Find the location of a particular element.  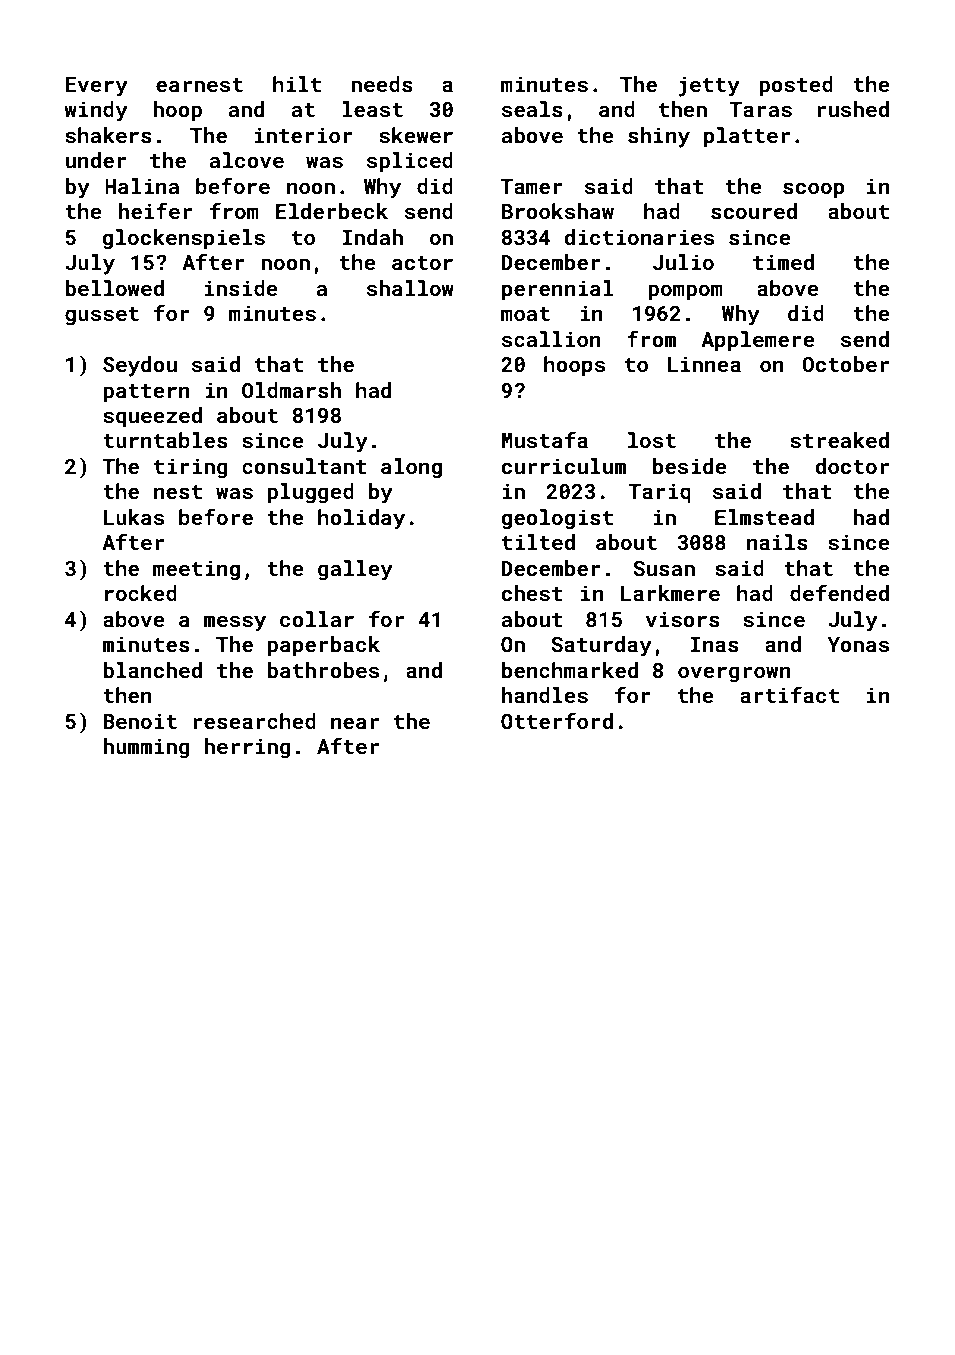

messy is located at coordinates (235, 623).
